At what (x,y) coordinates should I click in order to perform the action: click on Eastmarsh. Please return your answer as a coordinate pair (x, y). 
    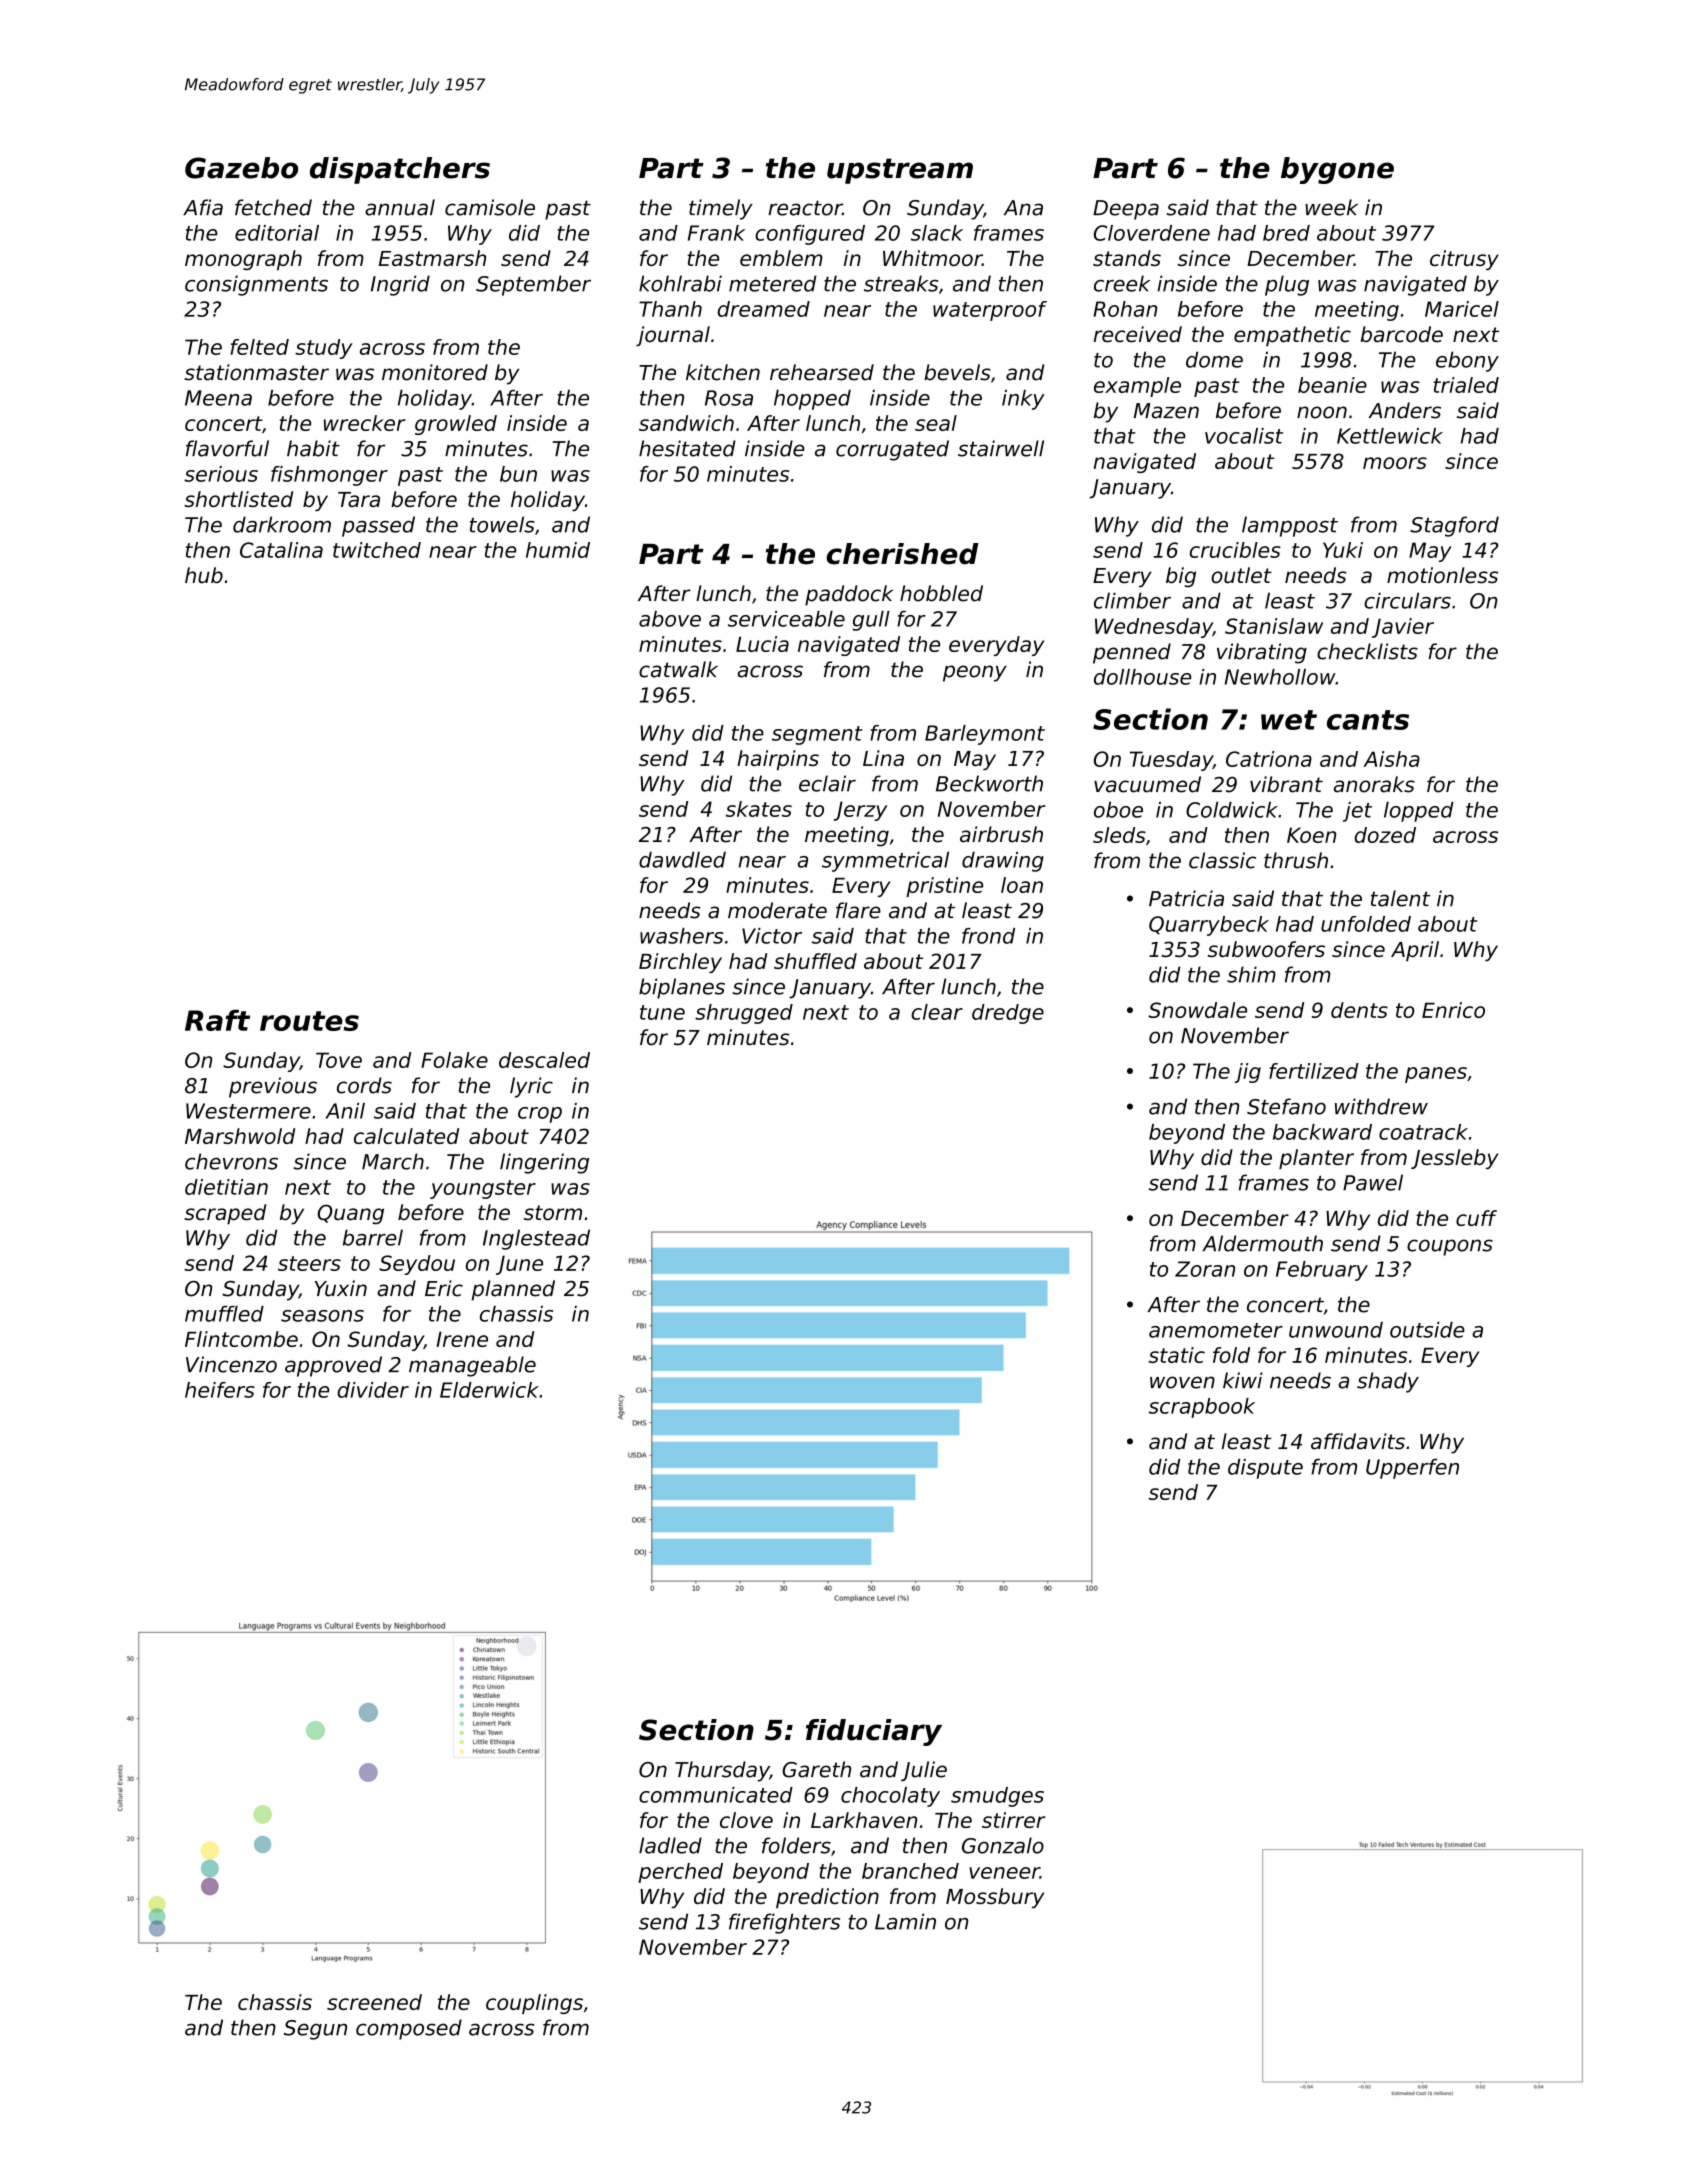
    Looking at the image, I should click on (432, 258).
